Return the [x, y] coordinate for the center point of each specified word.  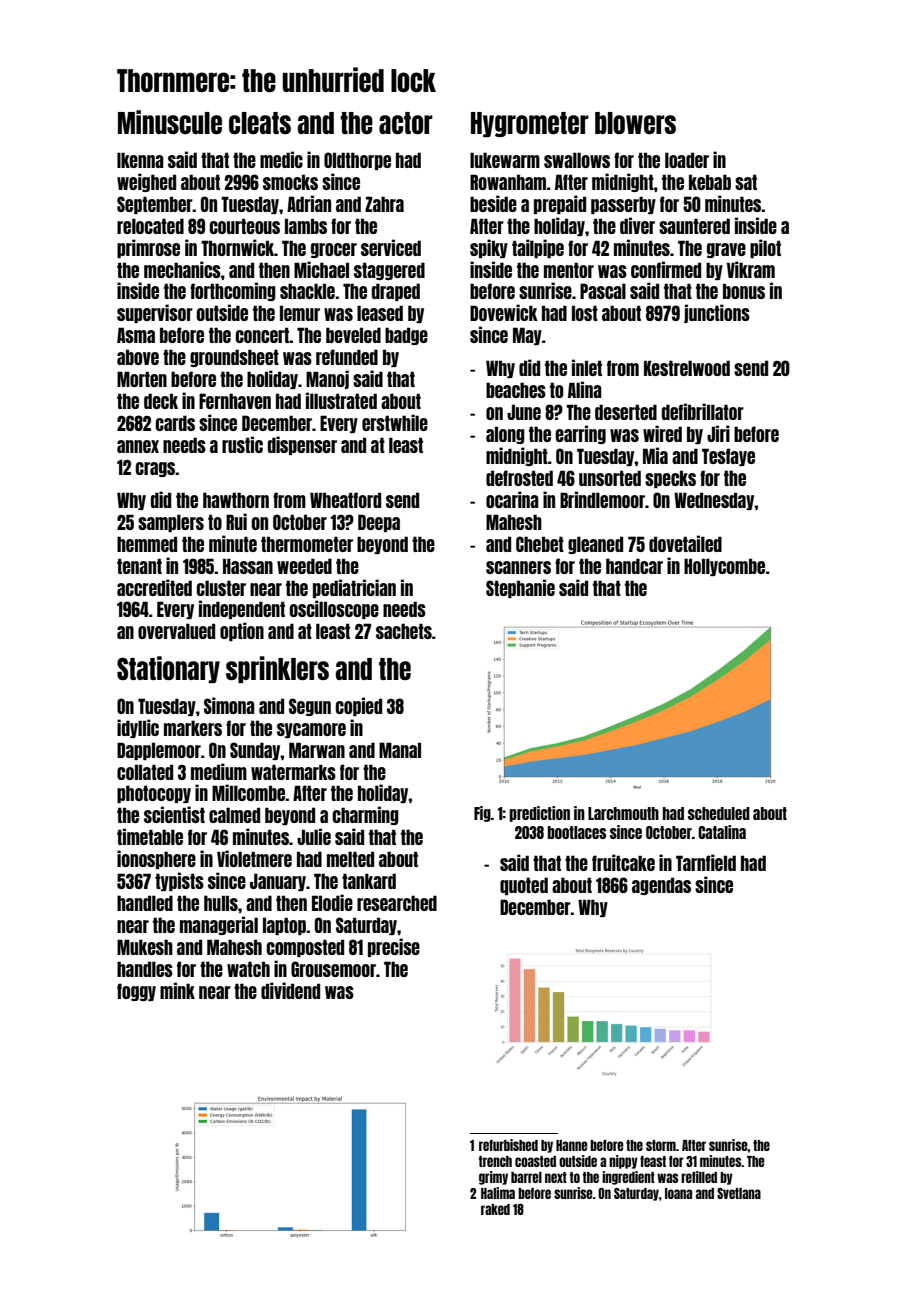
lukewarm [505, 160]
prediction [539, 814]
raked [495, 1209]
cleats [260, 123]
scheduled [719, 813]
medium [219, 771]
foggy [136, 992]
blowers [635, 123]
